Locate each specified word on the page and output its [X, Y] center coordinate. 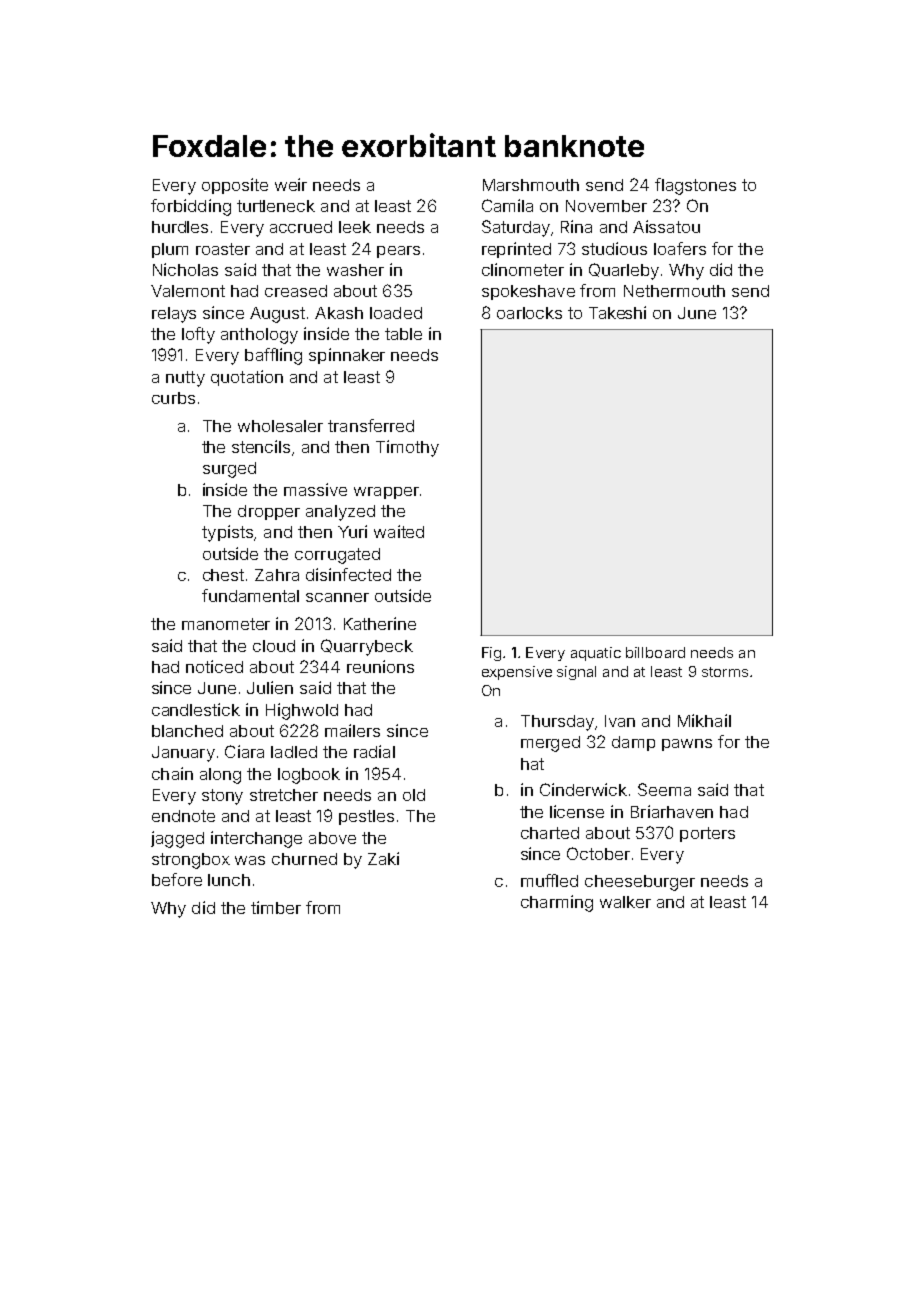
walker [625, 902]
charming [557, 903]
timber [276, 907]
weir [291, 184]
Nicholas [185, 269]
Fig [491, 654]
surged [229, 470]
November [606, 206]
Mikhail [704, 720]
